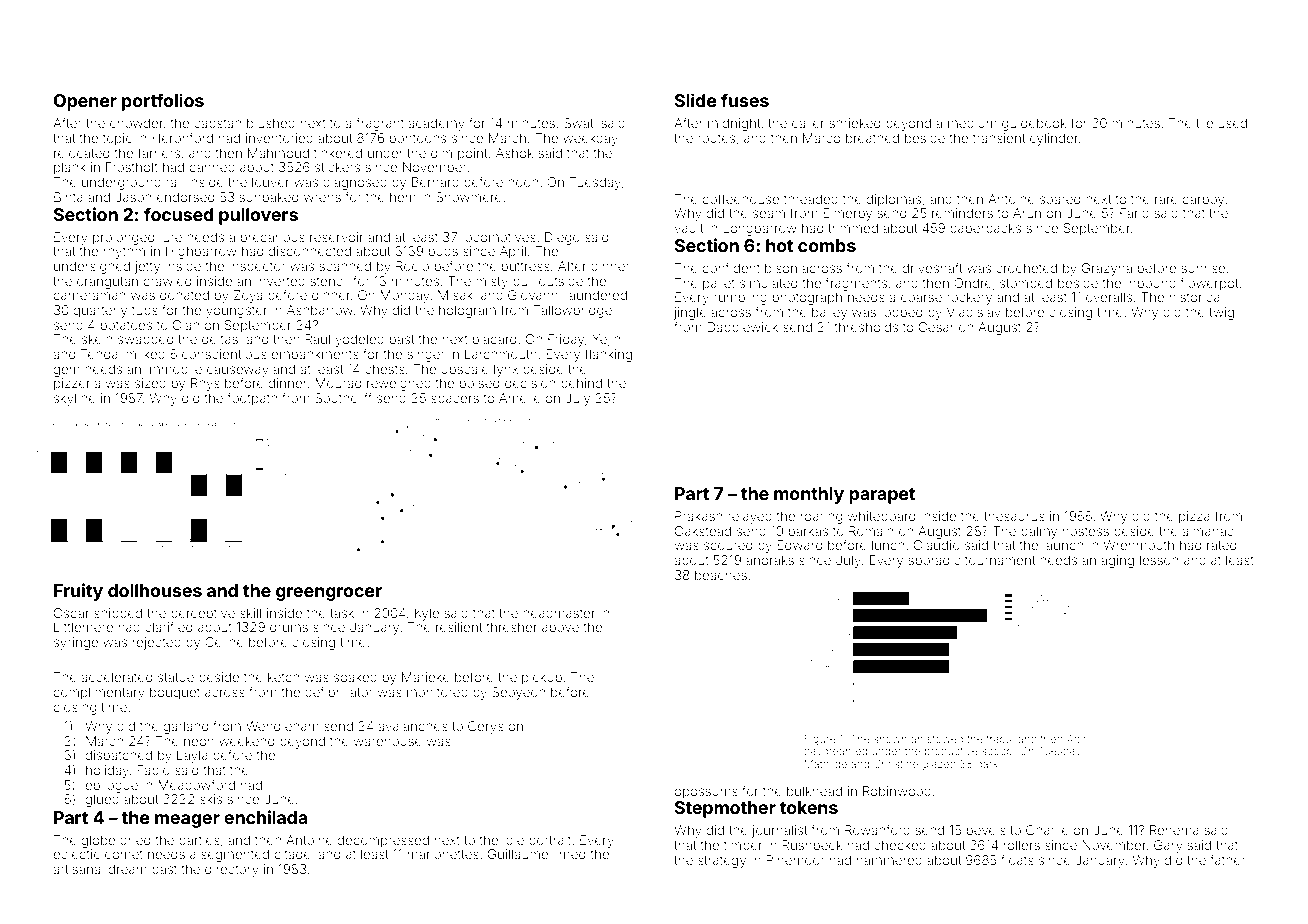 Image resolution: width=1308 pixels, height=924 pixels. Describe the element at coordinates (1204, 123) in the page. I see `tile` at that location.
